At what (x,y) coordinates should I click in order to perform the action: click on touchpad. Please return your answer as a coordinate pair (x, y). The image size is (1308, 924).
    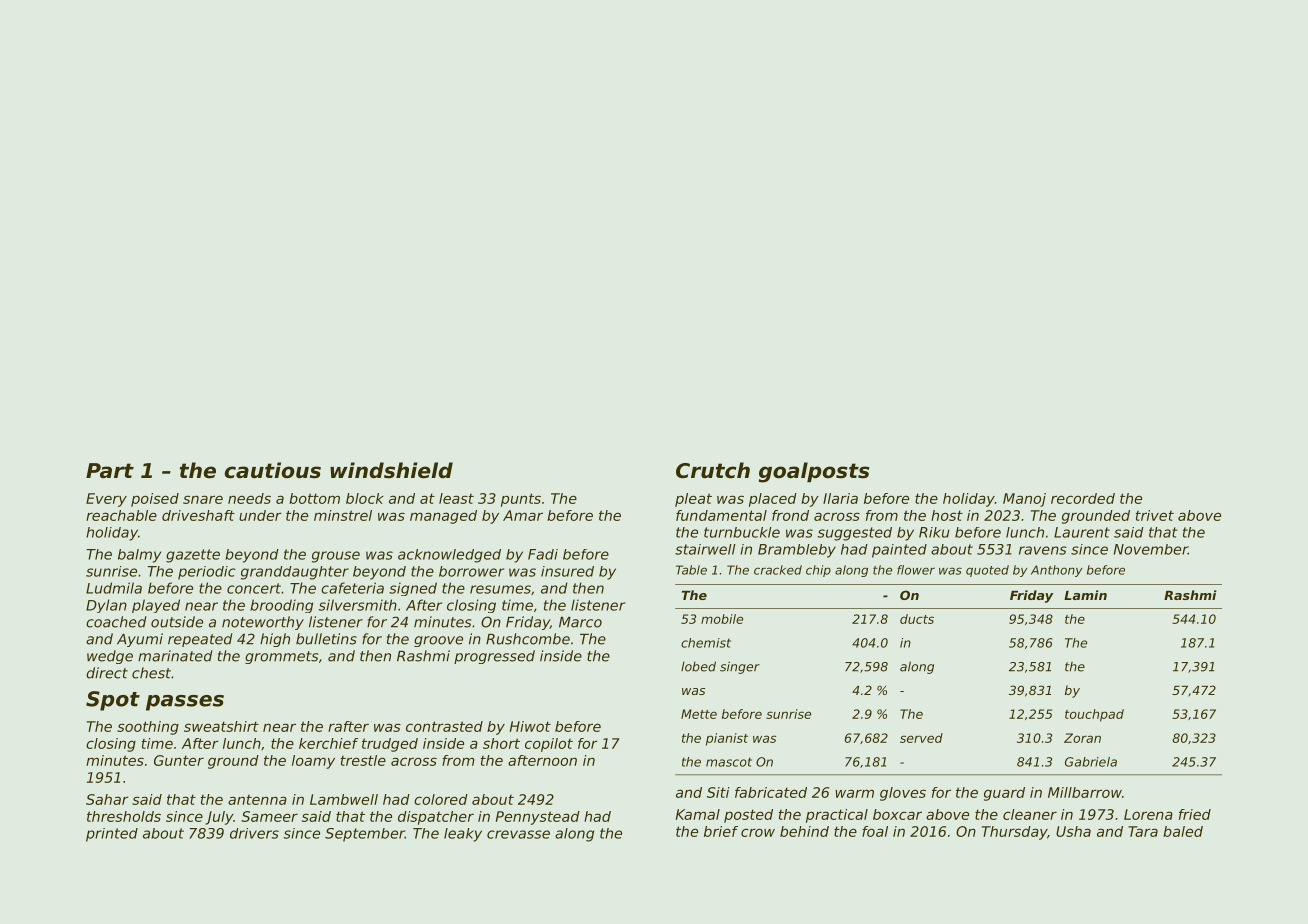
    Looking at the image, I should click on (1094, 715).
